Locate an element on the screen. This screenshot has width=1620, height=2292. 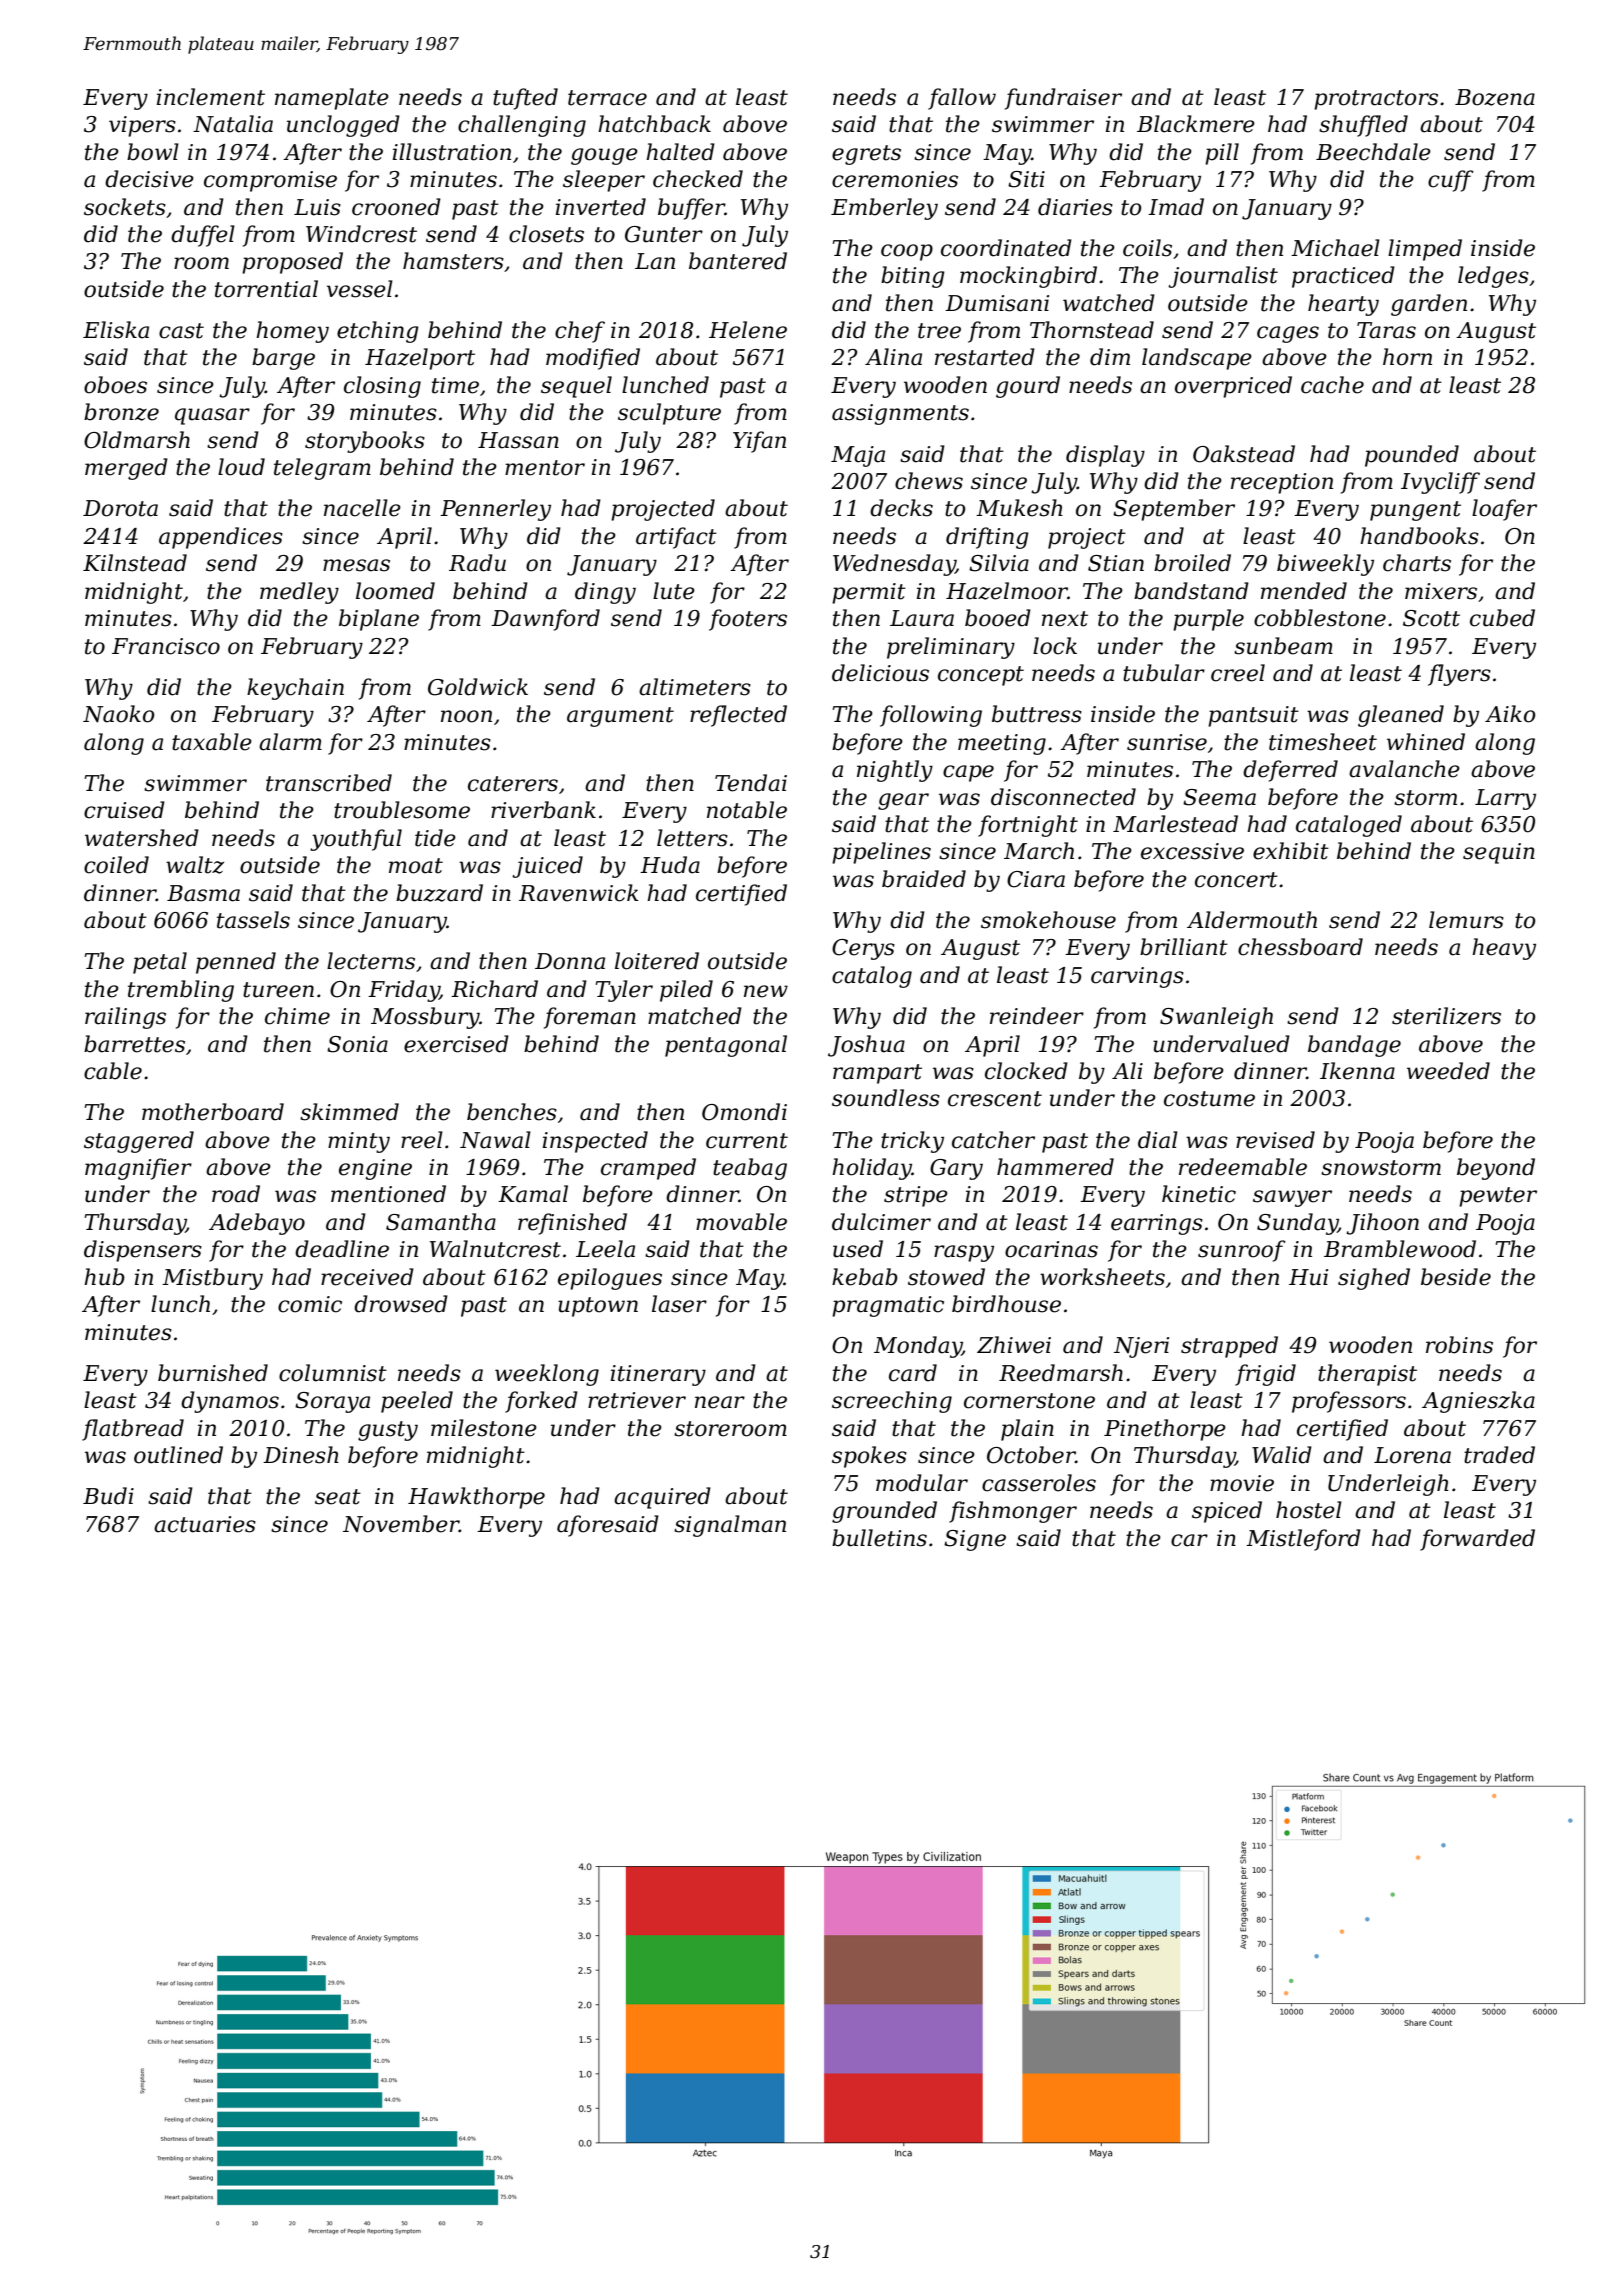
sleeper is located at coordinates (604, 181).
